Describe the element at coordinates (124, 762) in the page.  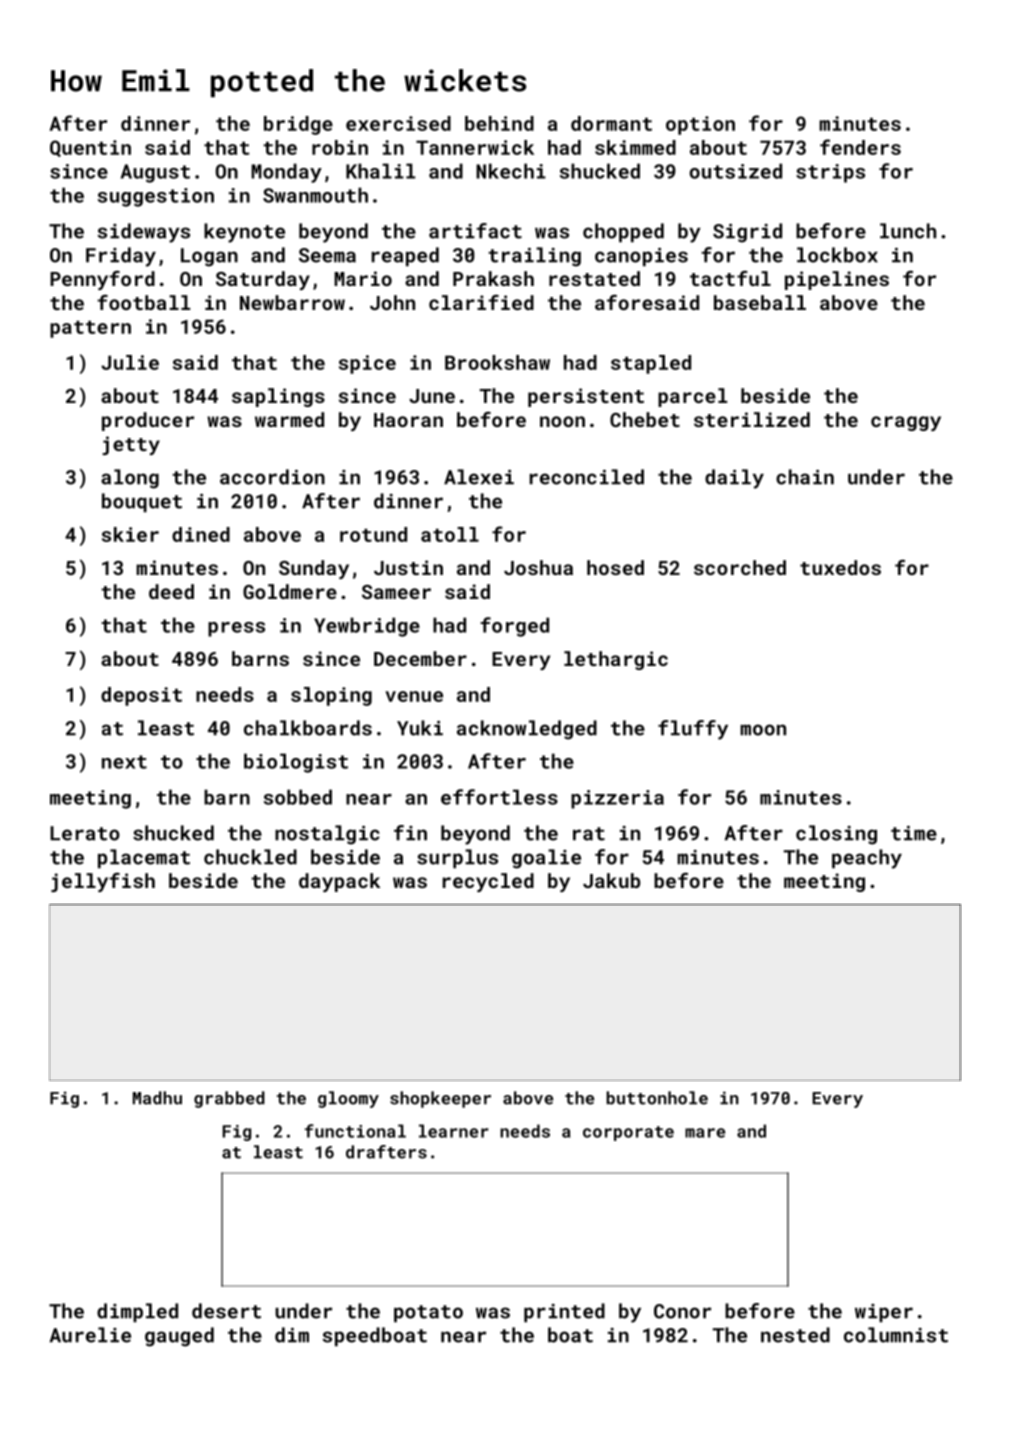
I see `next` at that location.
